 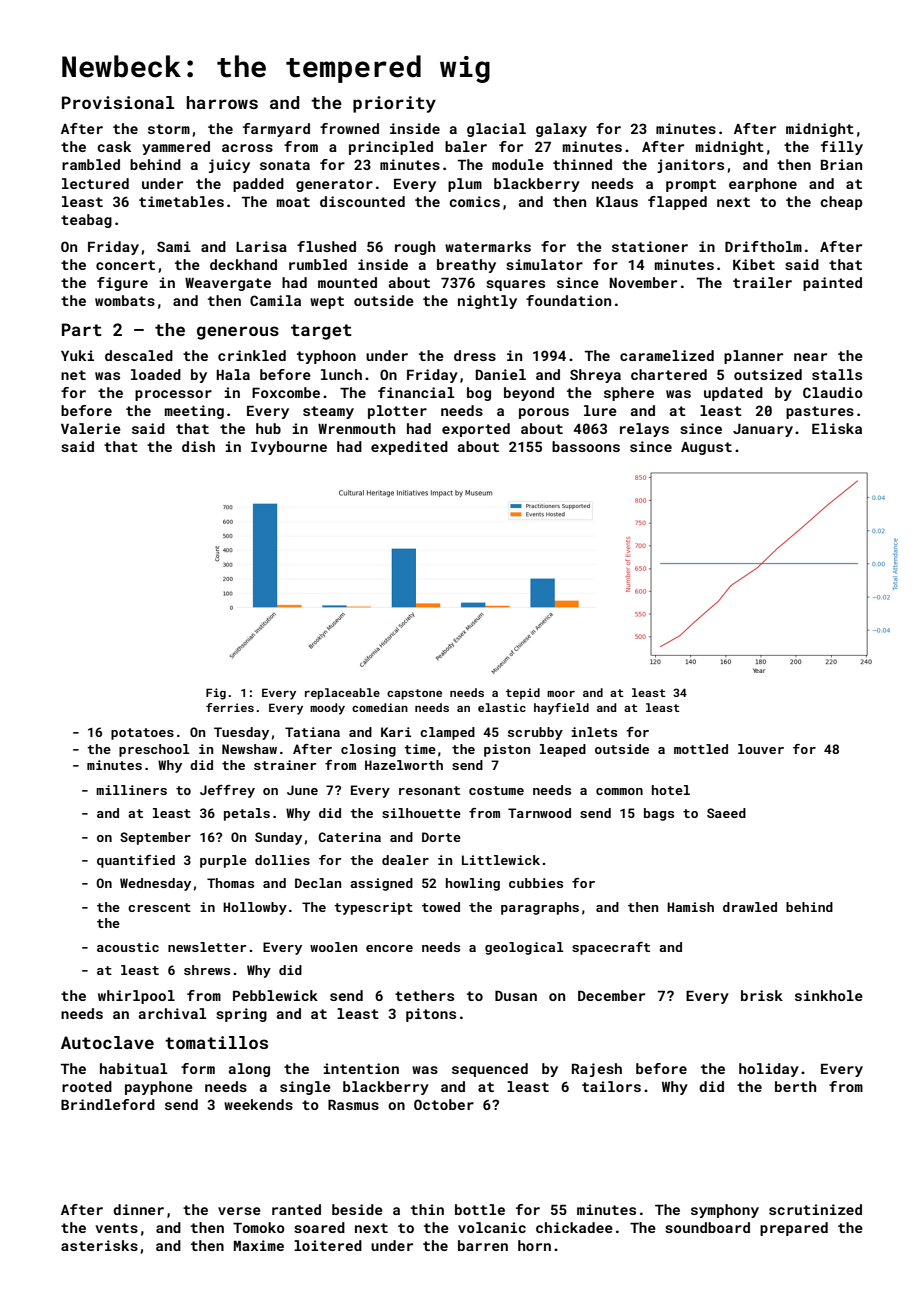 What do you see at coordinates (82, 329) in the document?
I see `Part` at bounding box center [82, 329].
